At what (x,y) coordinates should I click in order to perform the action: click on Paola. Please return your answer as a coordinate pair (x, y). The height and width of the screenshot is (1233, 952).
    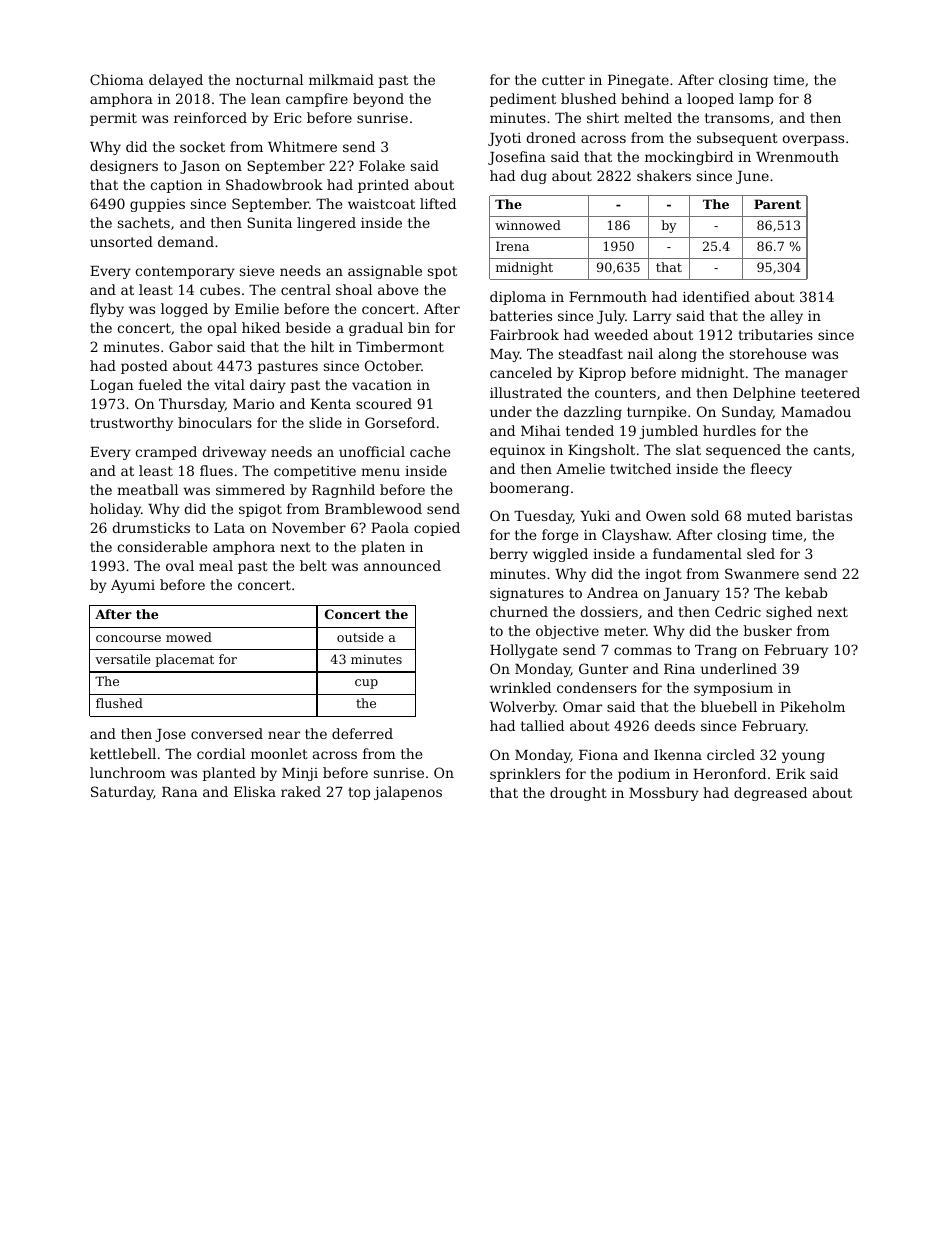
    Looking at the image, I should click on (390, 527).
